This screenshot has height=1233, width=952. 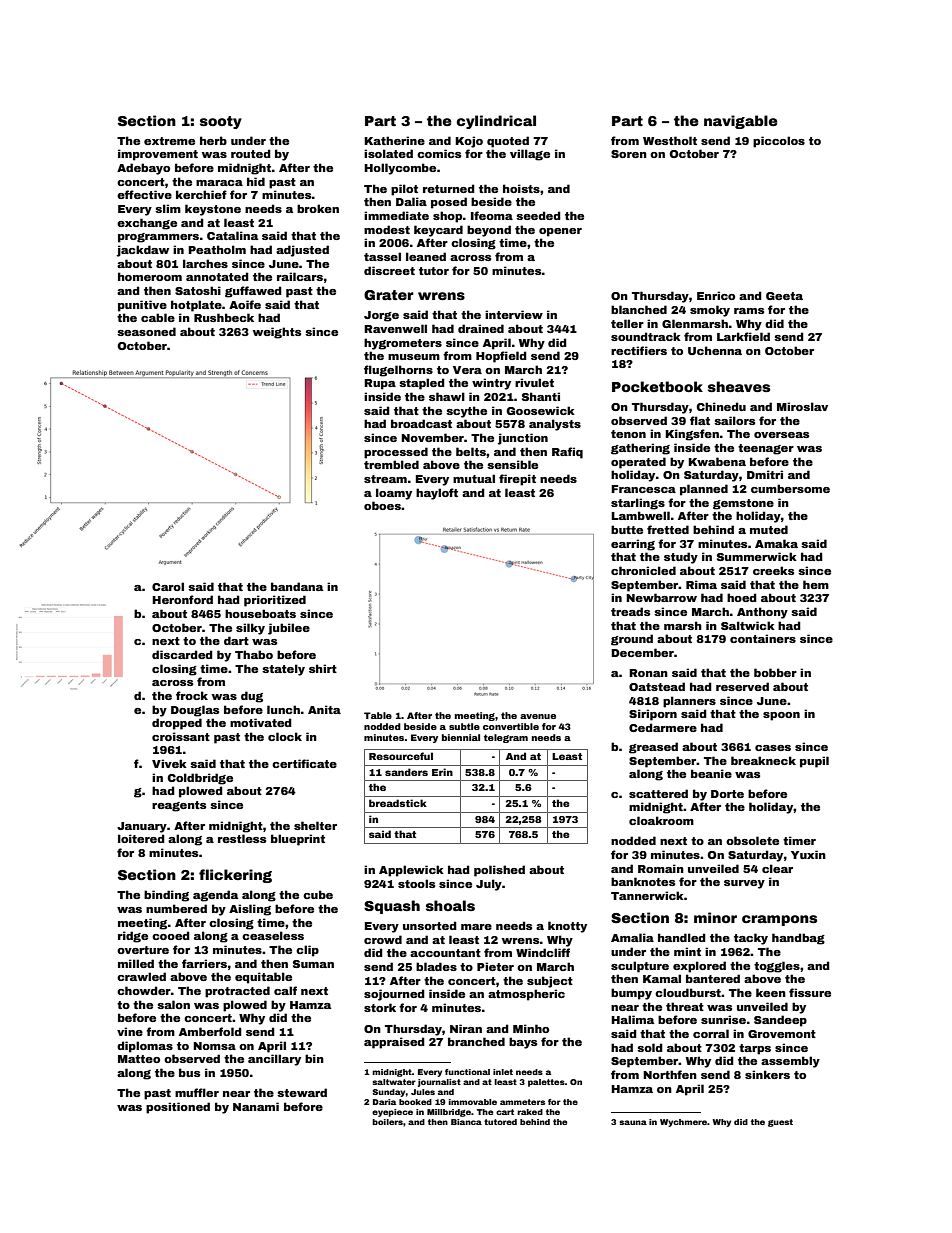 What do you see at coordinates (464, 726) in the screenshot?
I see `subtle` at bounding box center [464, 726].
